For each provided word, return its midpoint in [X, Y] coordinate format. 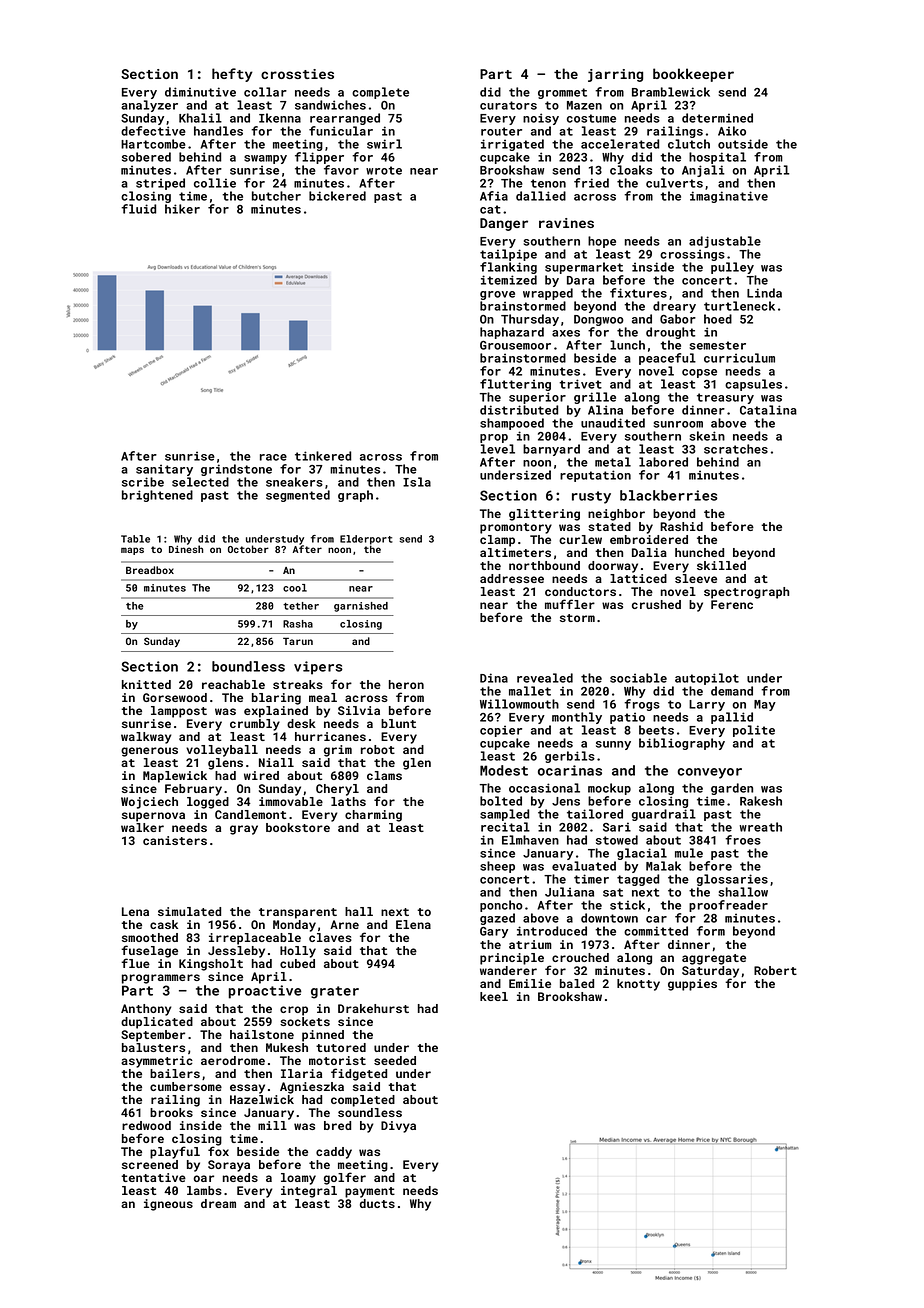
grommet [562, 93]
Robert [775, 970]
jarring [615, 75]
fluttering [515, 385]
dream [218, 1203]
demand [732, 691]
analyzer [149, 106]
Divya [398, 1127]
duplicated [157, 1023]
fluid [138, 209]
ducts [377, 1203]
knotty [638, 985]
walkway [146, 738]
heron [406, 684]
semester [718, 345]
